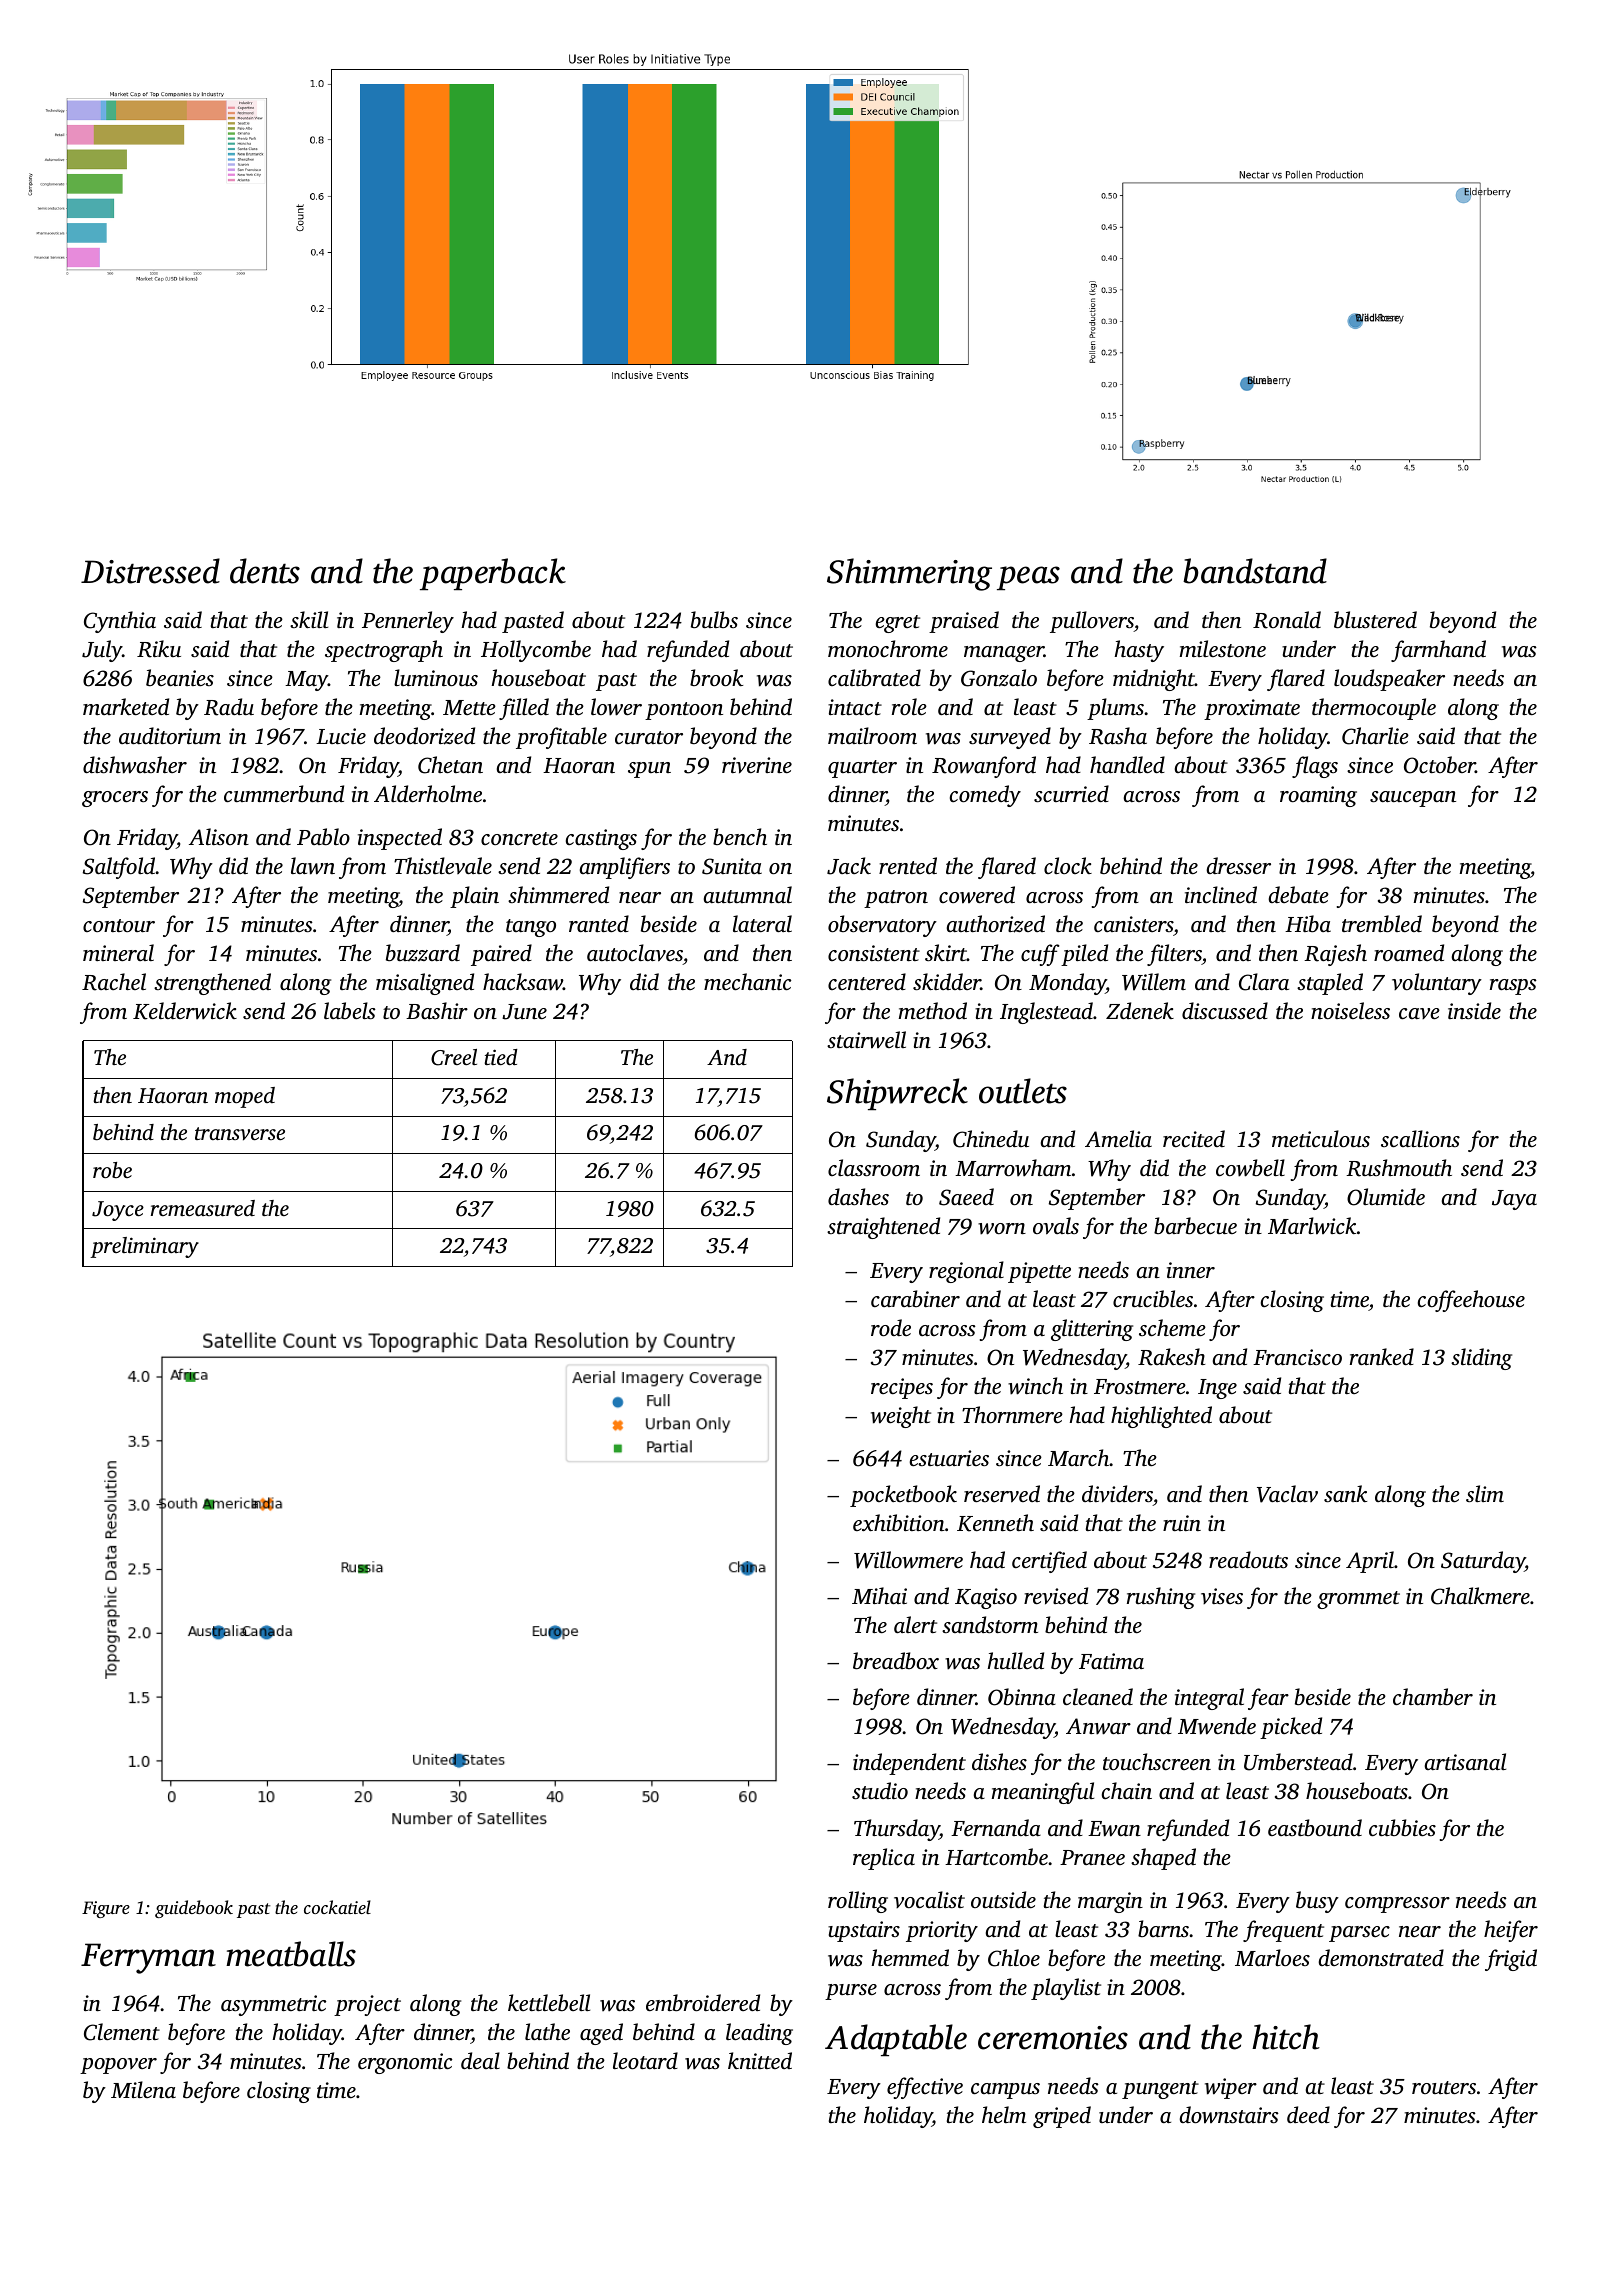 This screenshot has width=1620, height=2292. I want to click on reserved, so click(1002, 1494).
